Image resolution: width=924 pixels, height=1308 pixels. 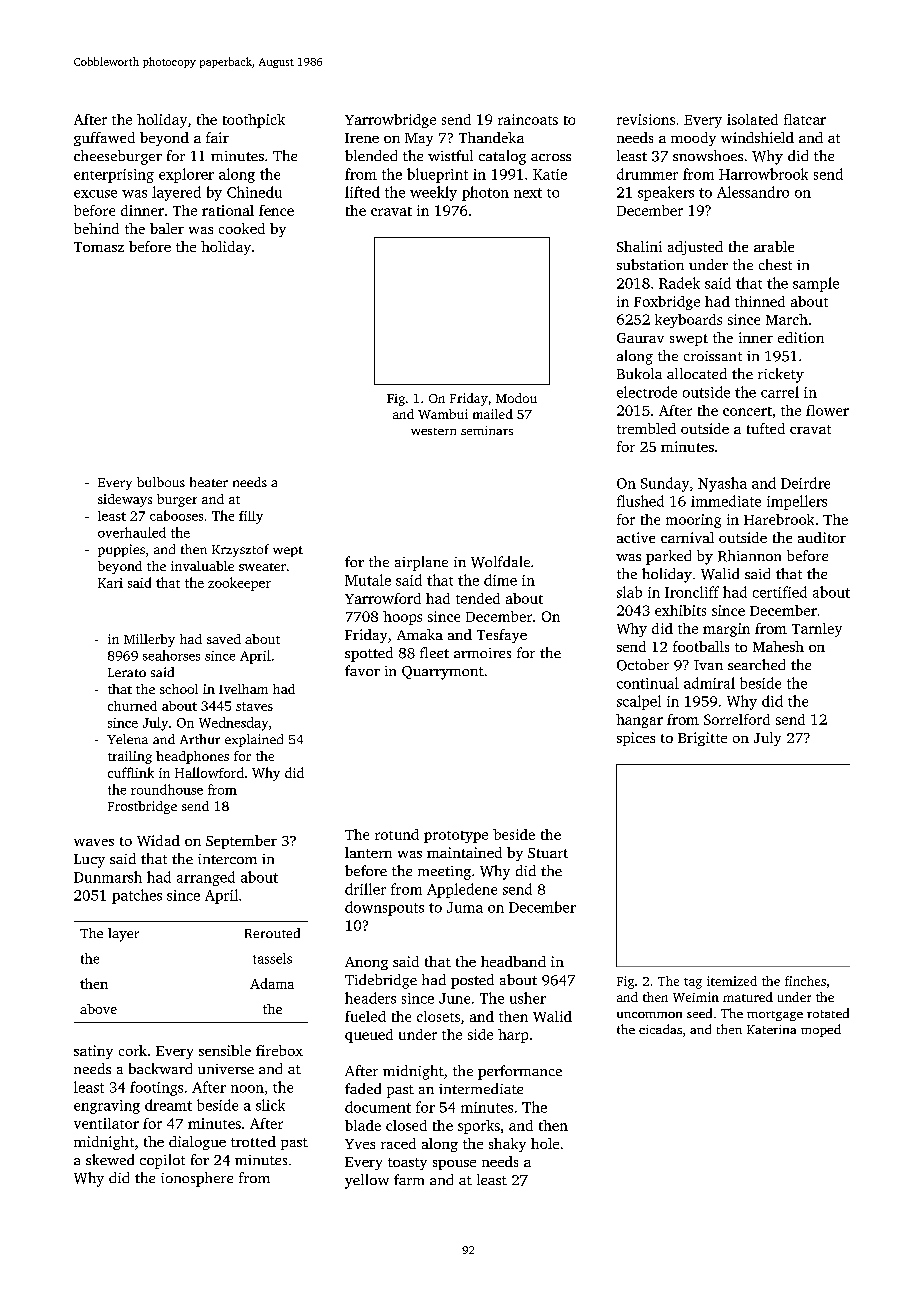 What do you see at coordinates (801, 337) in the page?
I see `edition` at bounding box center [801, 337].
